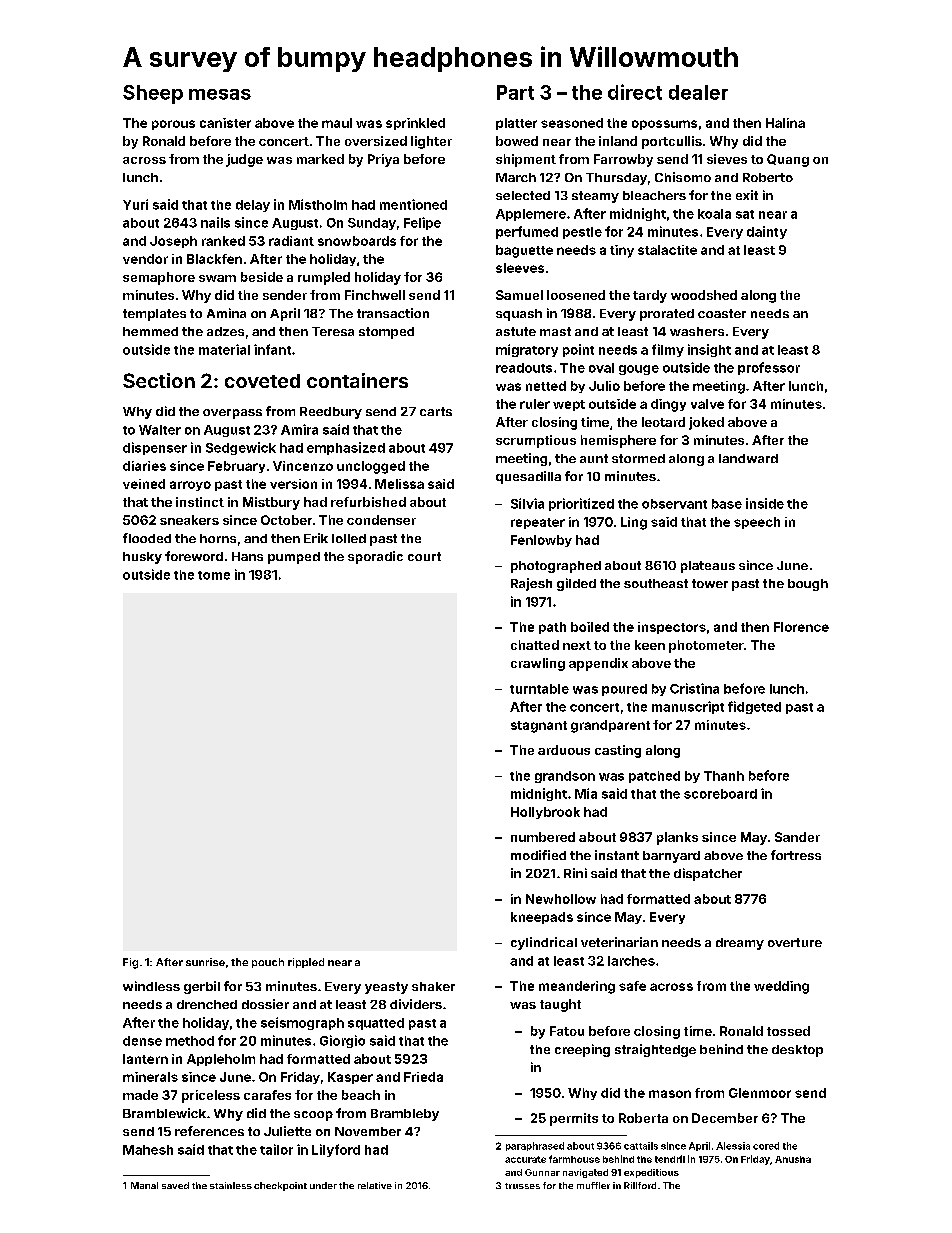 The height and width of the screenshot is (1233, 952). I want to click on casting, so click(618, 751).
